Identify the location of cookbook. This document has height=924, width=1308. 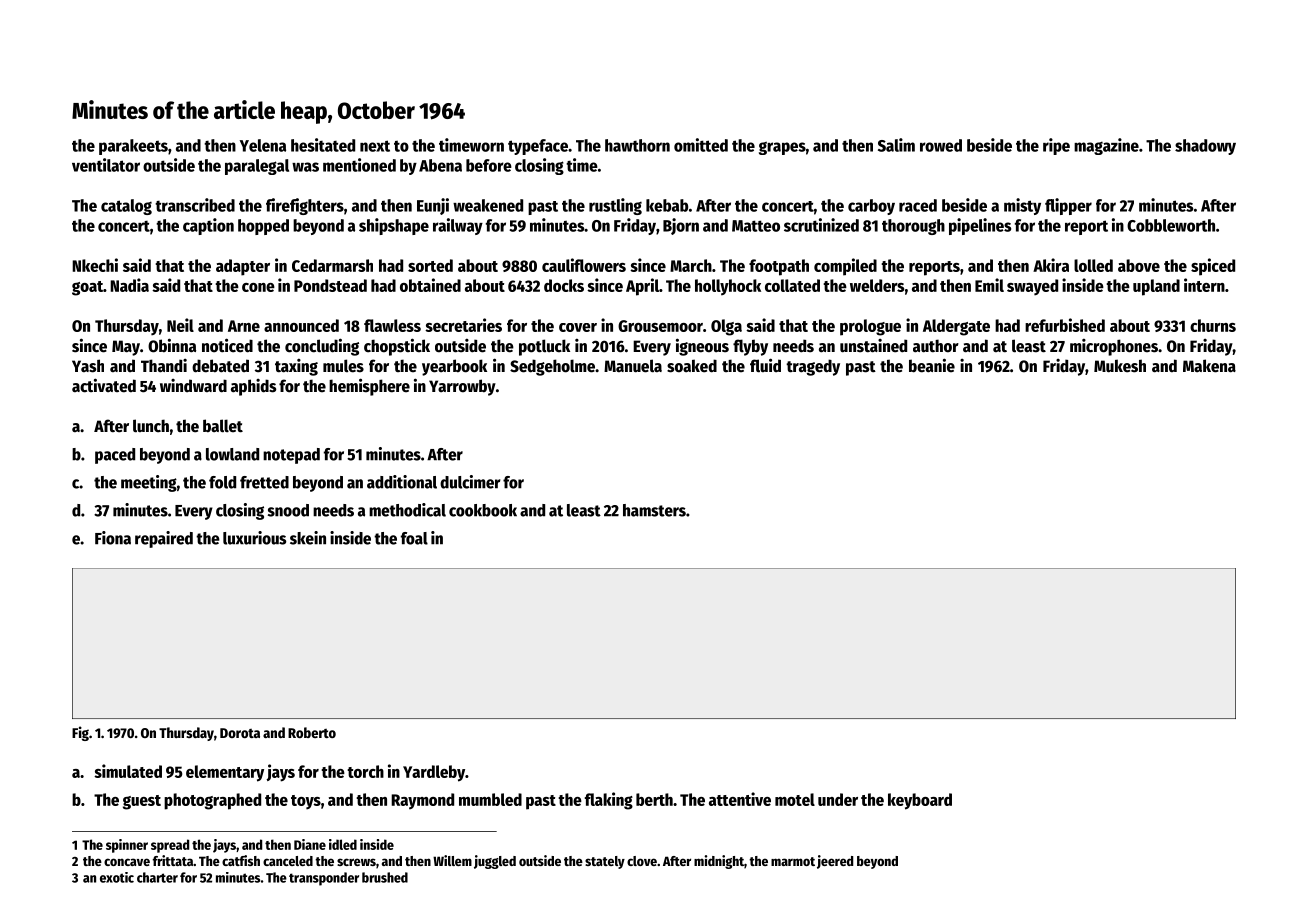
(483, 510).
